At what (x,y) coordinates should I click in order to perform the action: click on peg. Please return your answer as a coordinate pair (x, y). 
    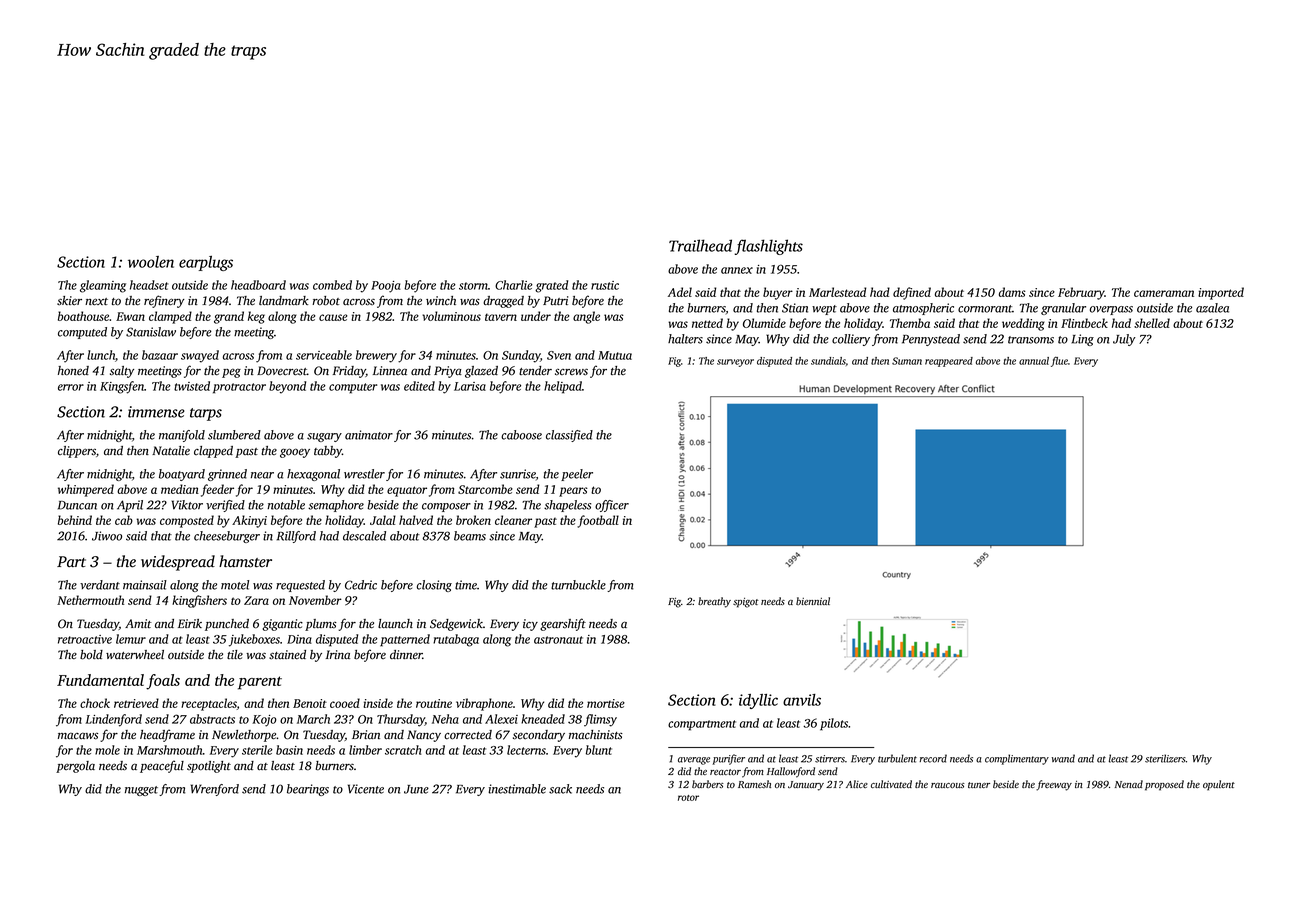
    Looking at the image, I should click on (231, 373).
